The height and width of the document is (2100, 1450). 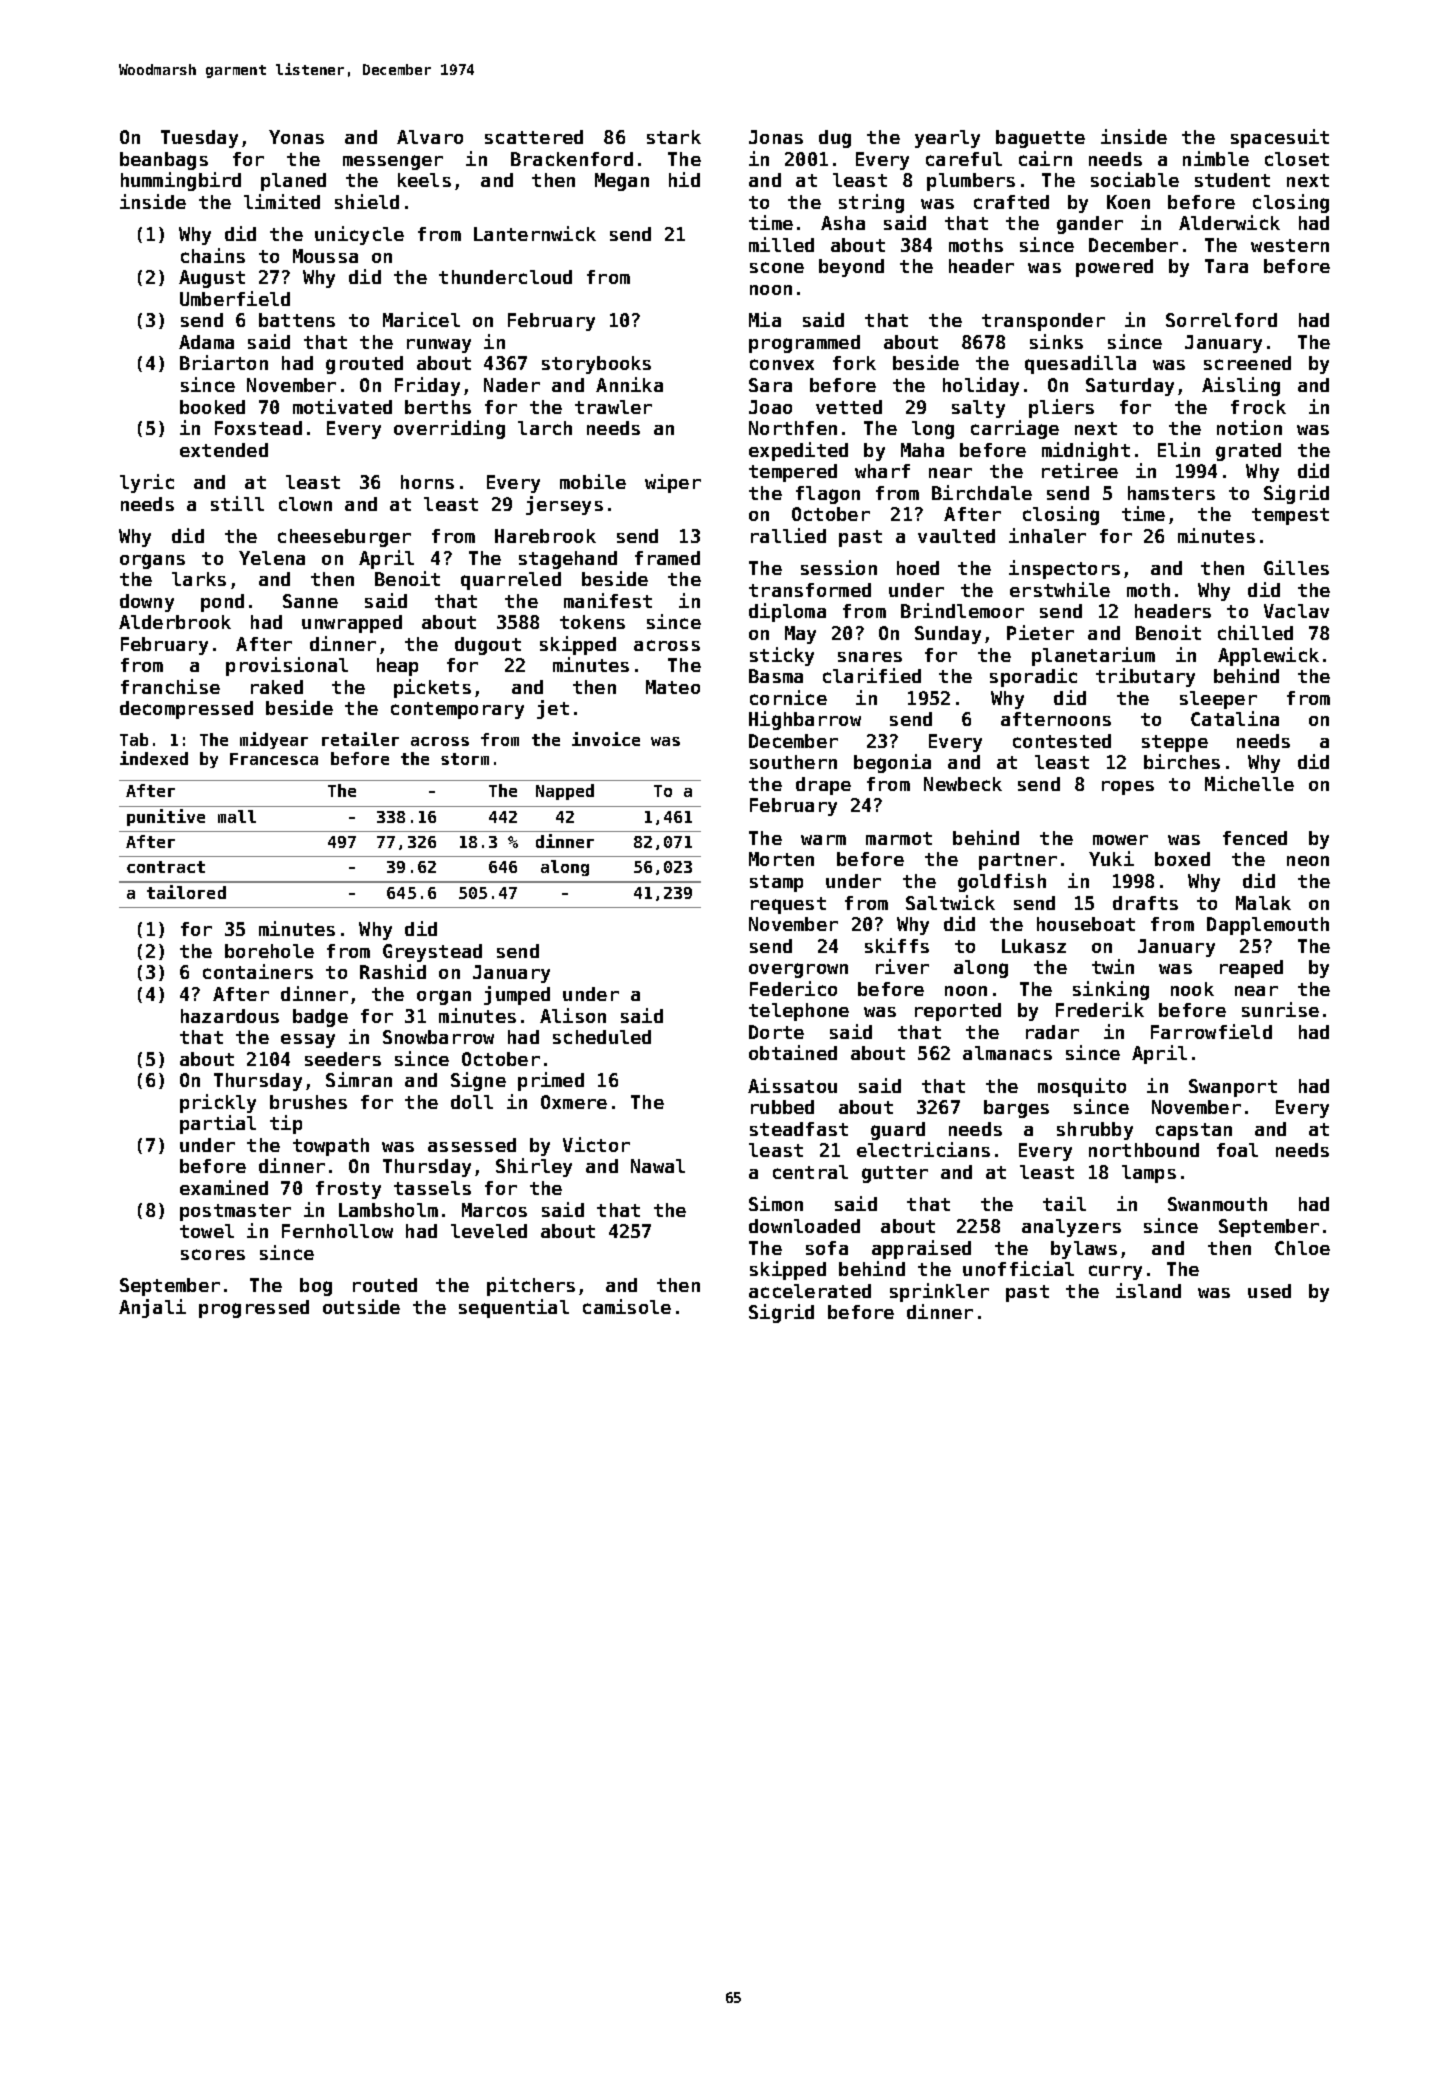 I want to click on quesadilla, so click(x=1080, y=364).
